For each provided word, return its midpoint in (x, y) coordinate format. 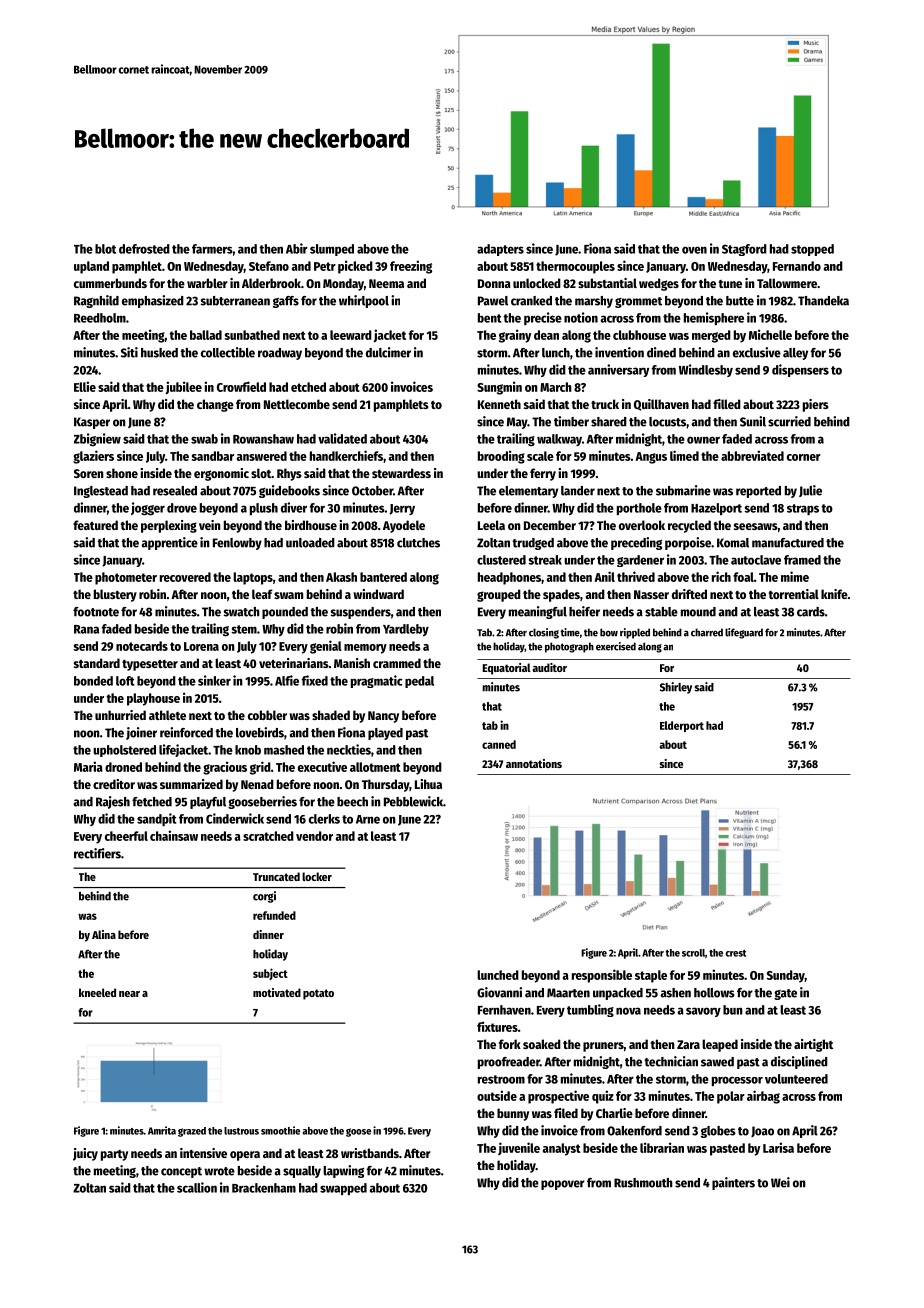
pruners (603, 1047)
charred (707, 632)
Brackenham (264, 1188)
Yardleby (406, 630)
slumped (332, 250)
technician (671, 1061)
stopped (812, 250)
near (129, 994)
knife (834, 594)
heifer (584, 611)
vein (210, 525)
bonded (93, 681)
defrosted (144, 249)
